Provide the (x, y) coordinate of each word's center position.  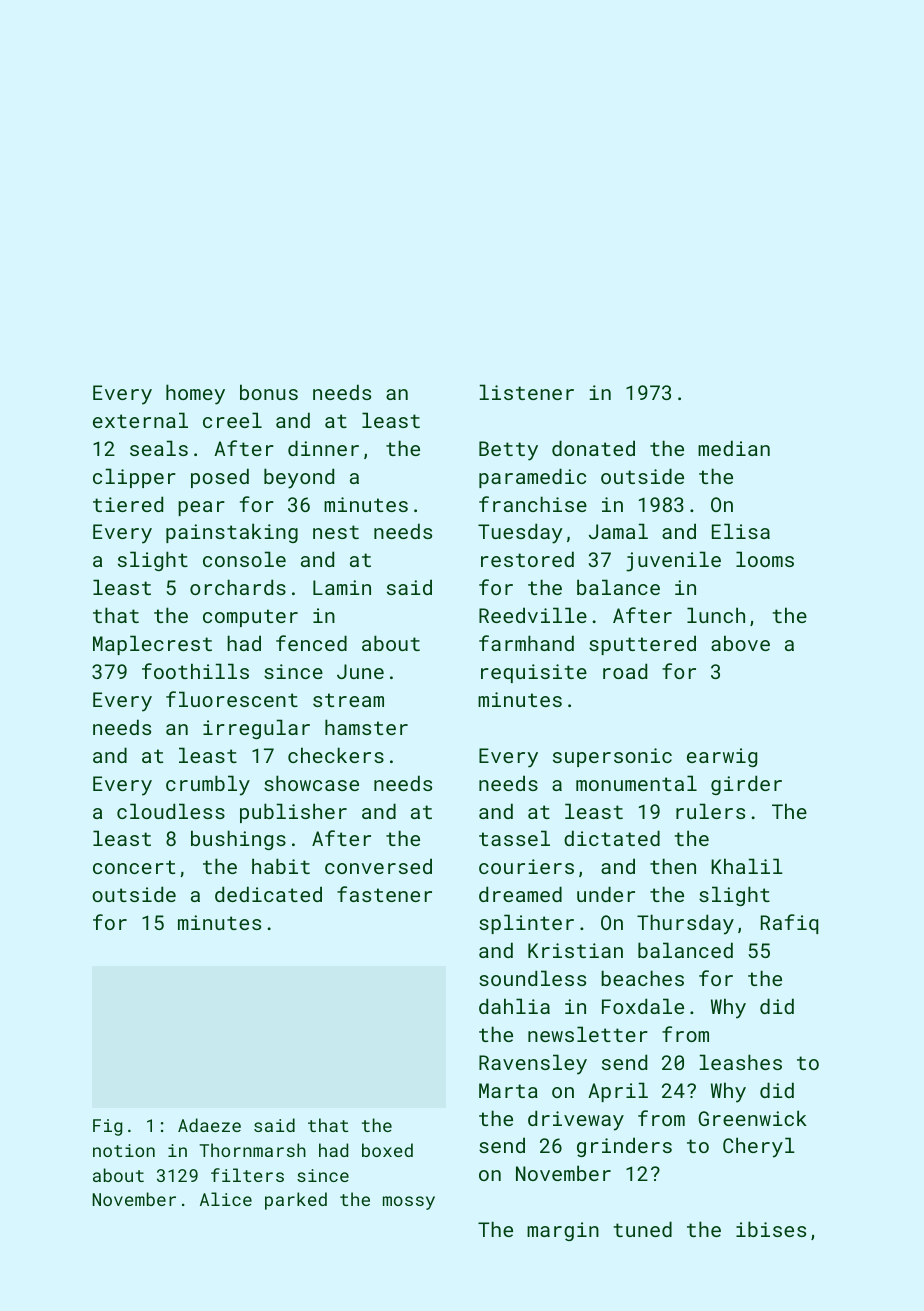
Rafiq (789, 924)
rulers (710, 811)
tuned (642, 1229)
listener (527, 392)
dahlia (514, 1006)
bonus (269, 392)
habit (281, 866)
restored (527, 559)
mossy (409, 1203)
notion (124, 1150)
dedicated (268, 894)
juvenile (673, 561)
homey (195, 394)
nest (336, 532)
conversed (378, 866)
